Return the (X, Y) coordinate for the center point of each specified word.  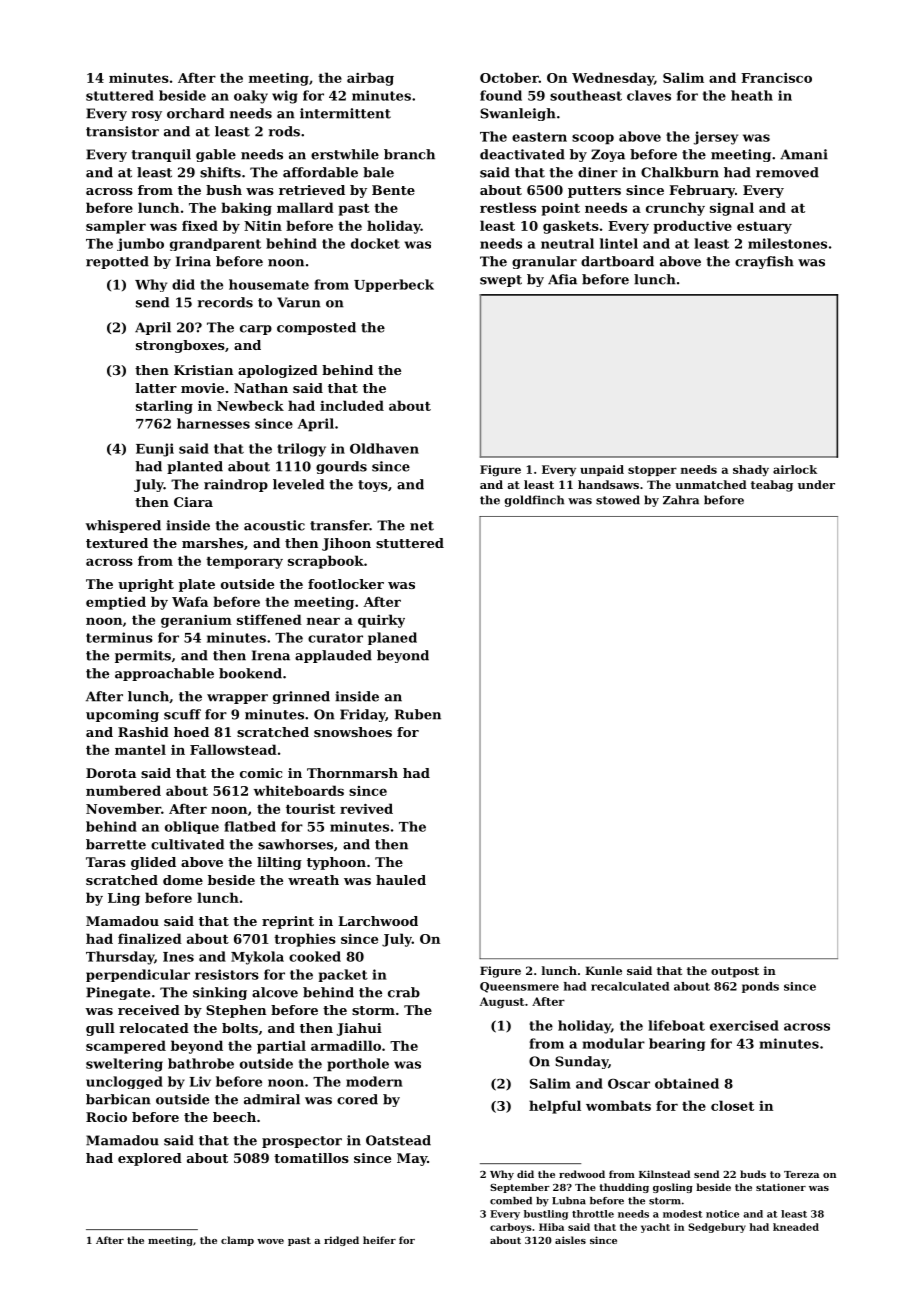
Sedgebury (717, 1228)
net (422, 526)
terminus (119, 637)
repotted (117, 262)
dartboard (617, 261)
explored (150, 1159)
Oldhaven (384, 448)
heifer (379, 1240)
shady (751, 470)
